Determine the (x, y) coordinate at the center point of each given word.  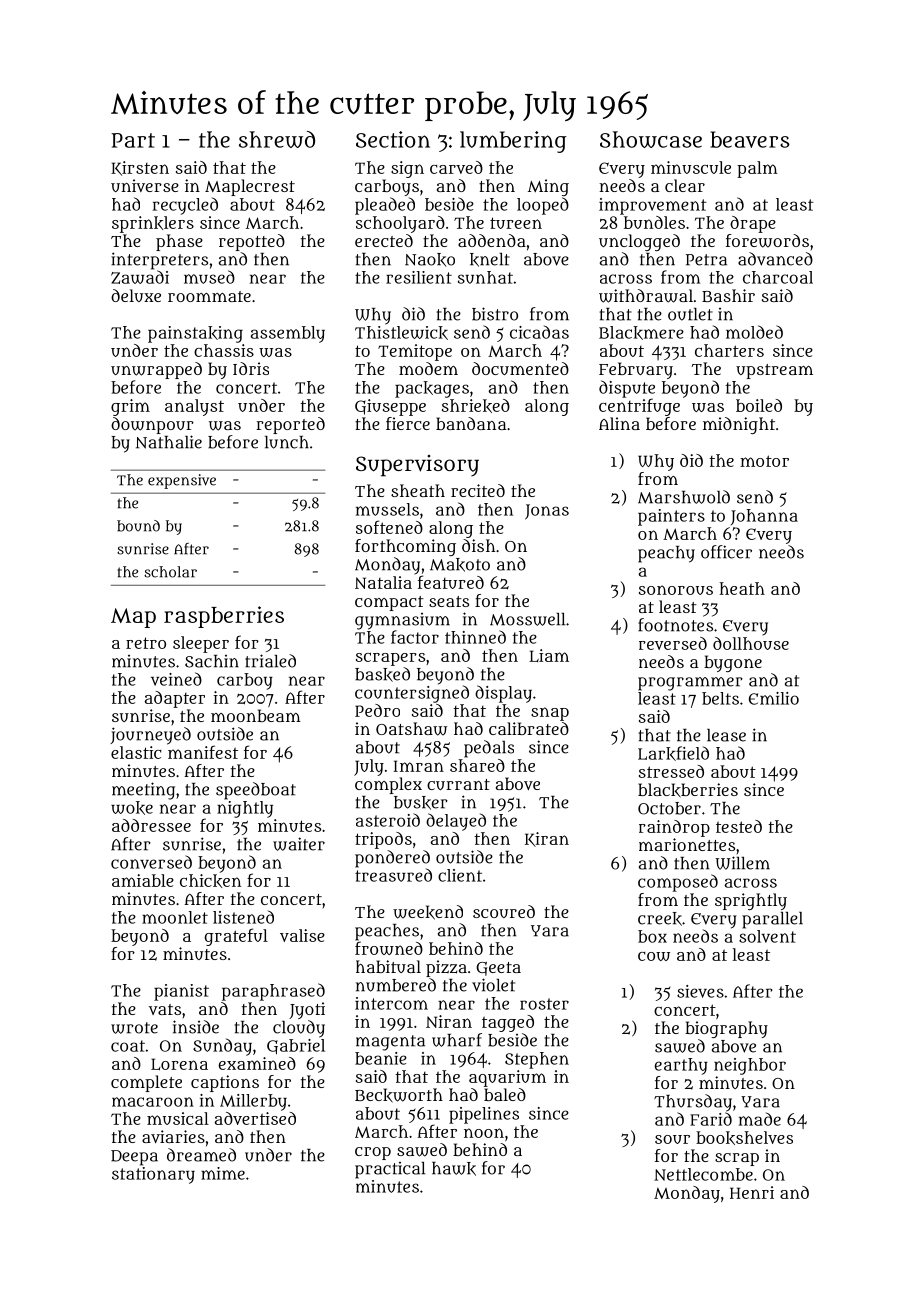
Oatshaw (411, 729)
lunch (287, 442)
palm (757, 169)
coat (128, 1046)
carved (456, 167)
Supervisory (417, 466)
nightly (245, 809)
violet (493, 985)
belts (720, 698)
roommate (209, 296)
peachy (666, 554)
